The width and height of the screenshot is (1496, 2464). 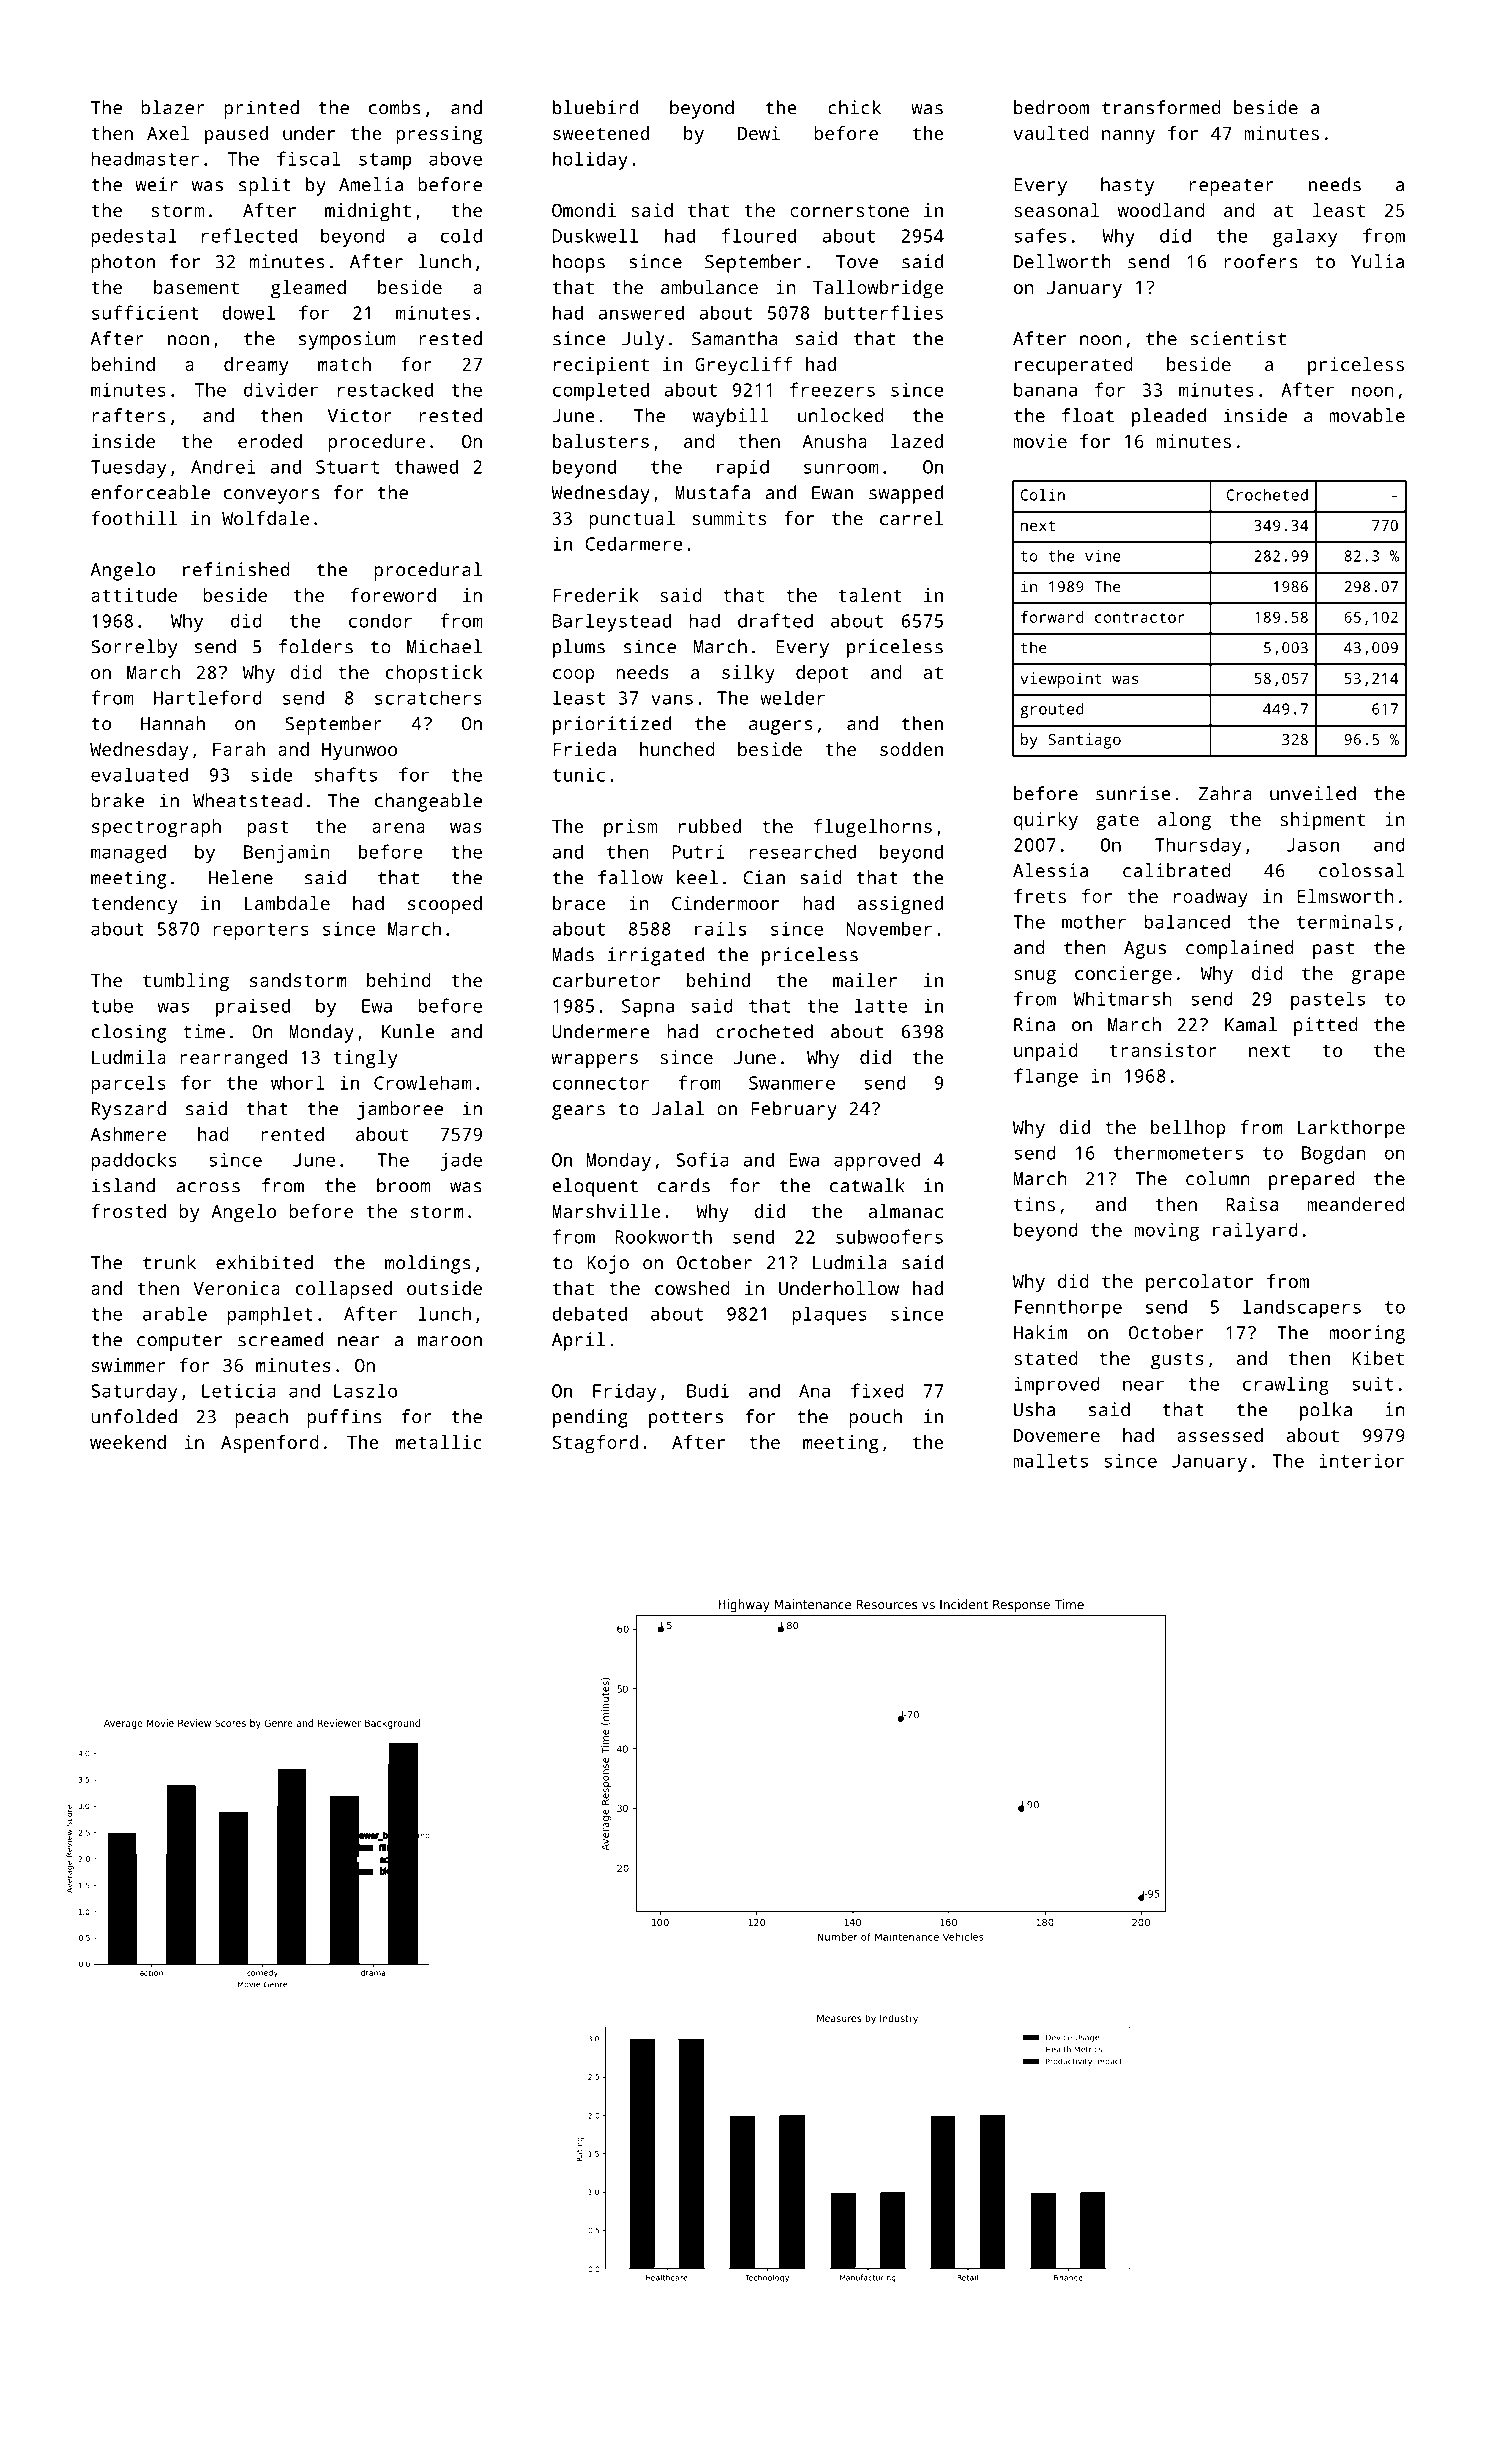 I want to click on transformed, so click(x=1161, y=107).
